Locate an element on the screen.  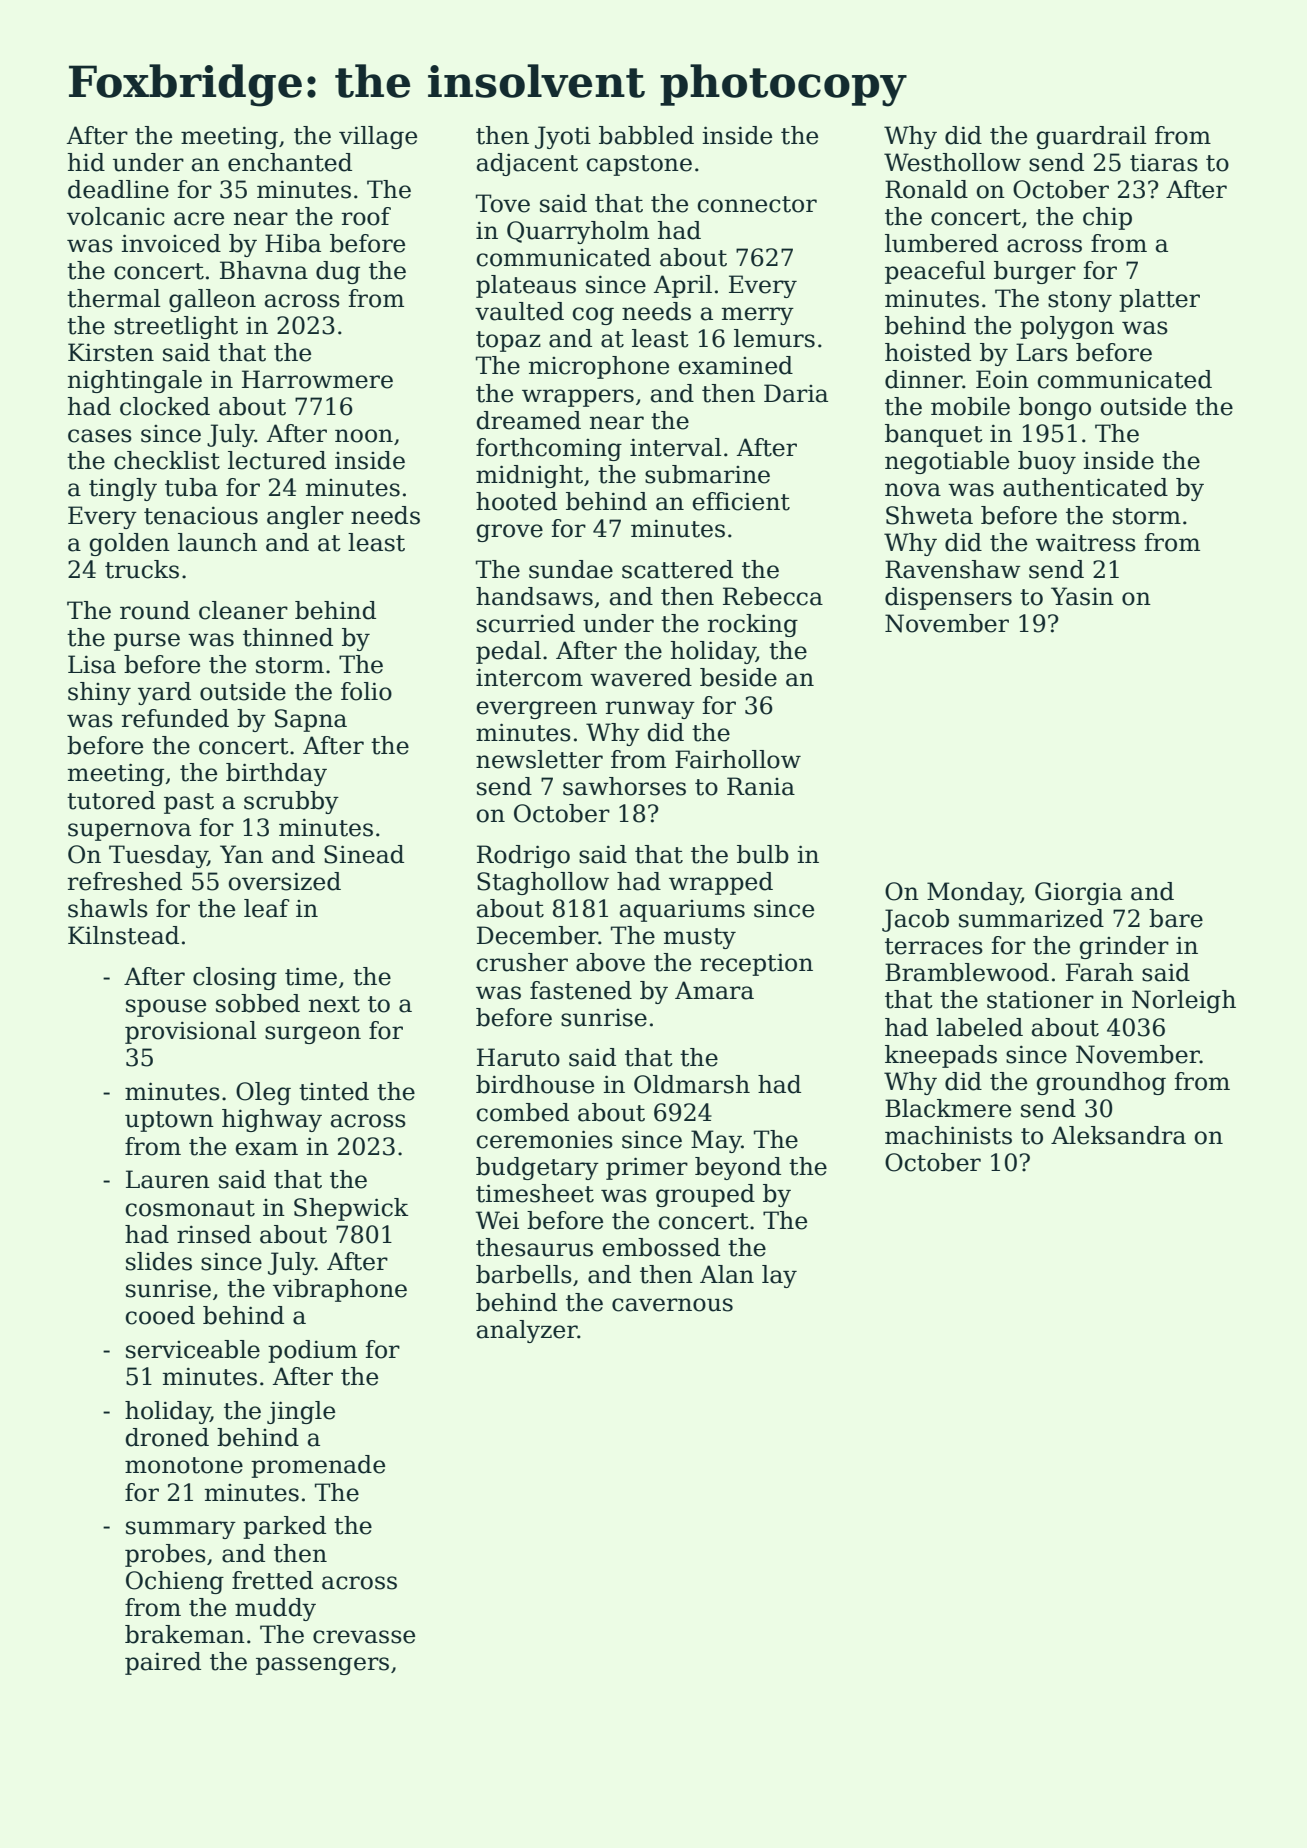
primer is located at coordinates (647, 1168).
